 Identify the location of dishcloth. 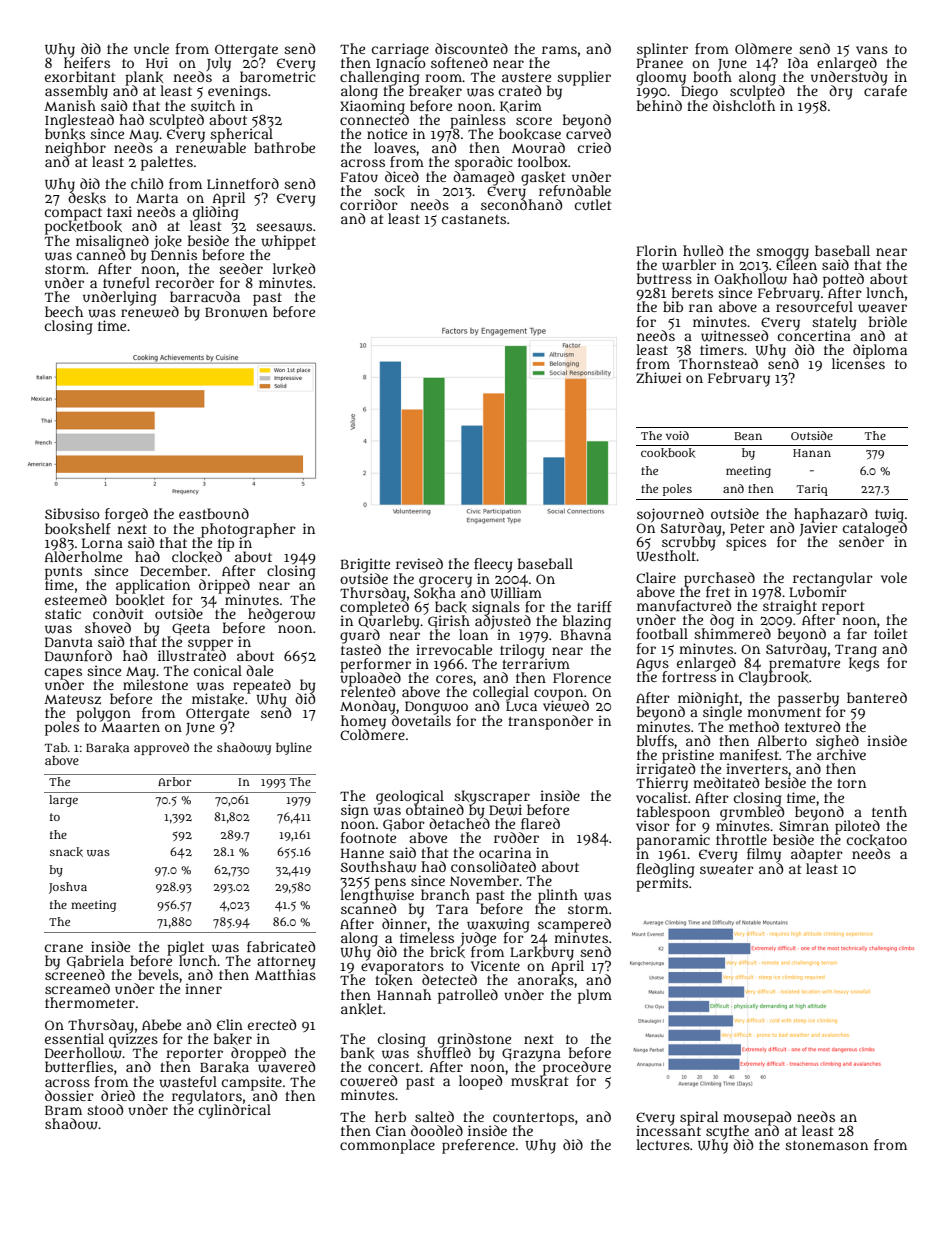
(744, 105).
